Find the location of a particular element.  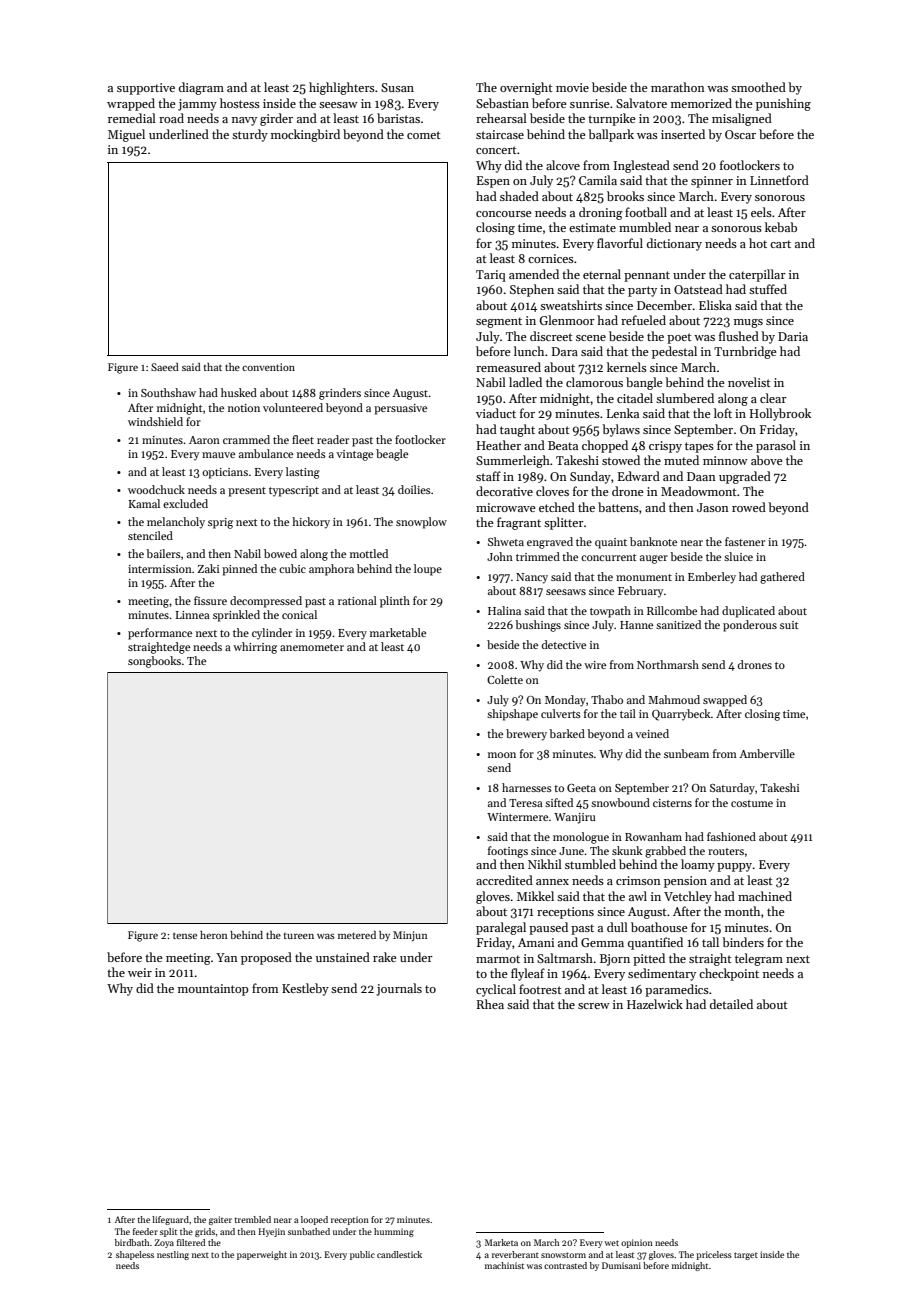

diagram is located at coordinates (201, 88).
